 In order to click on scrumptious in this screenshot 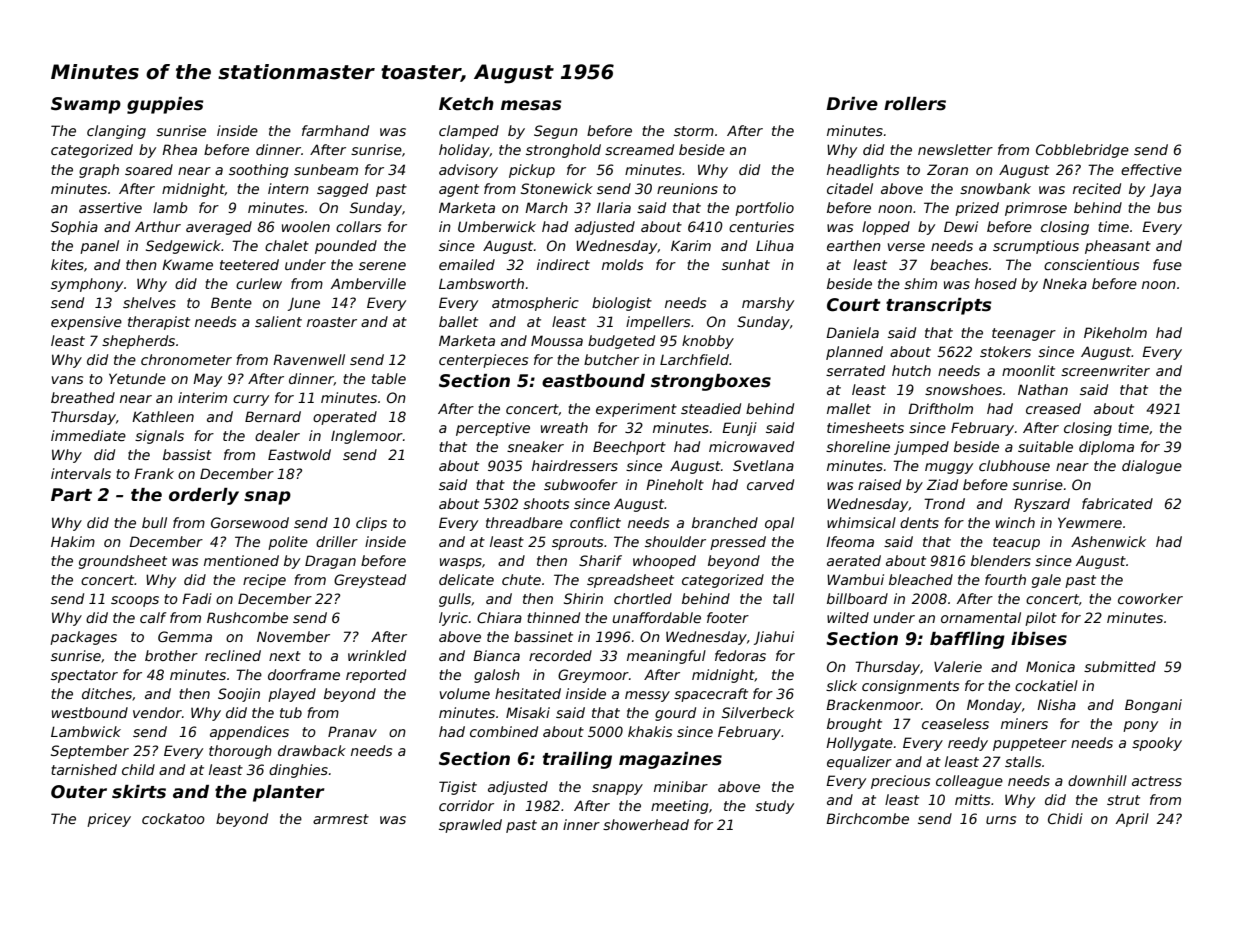, I will do `click(1036, 247)`.
